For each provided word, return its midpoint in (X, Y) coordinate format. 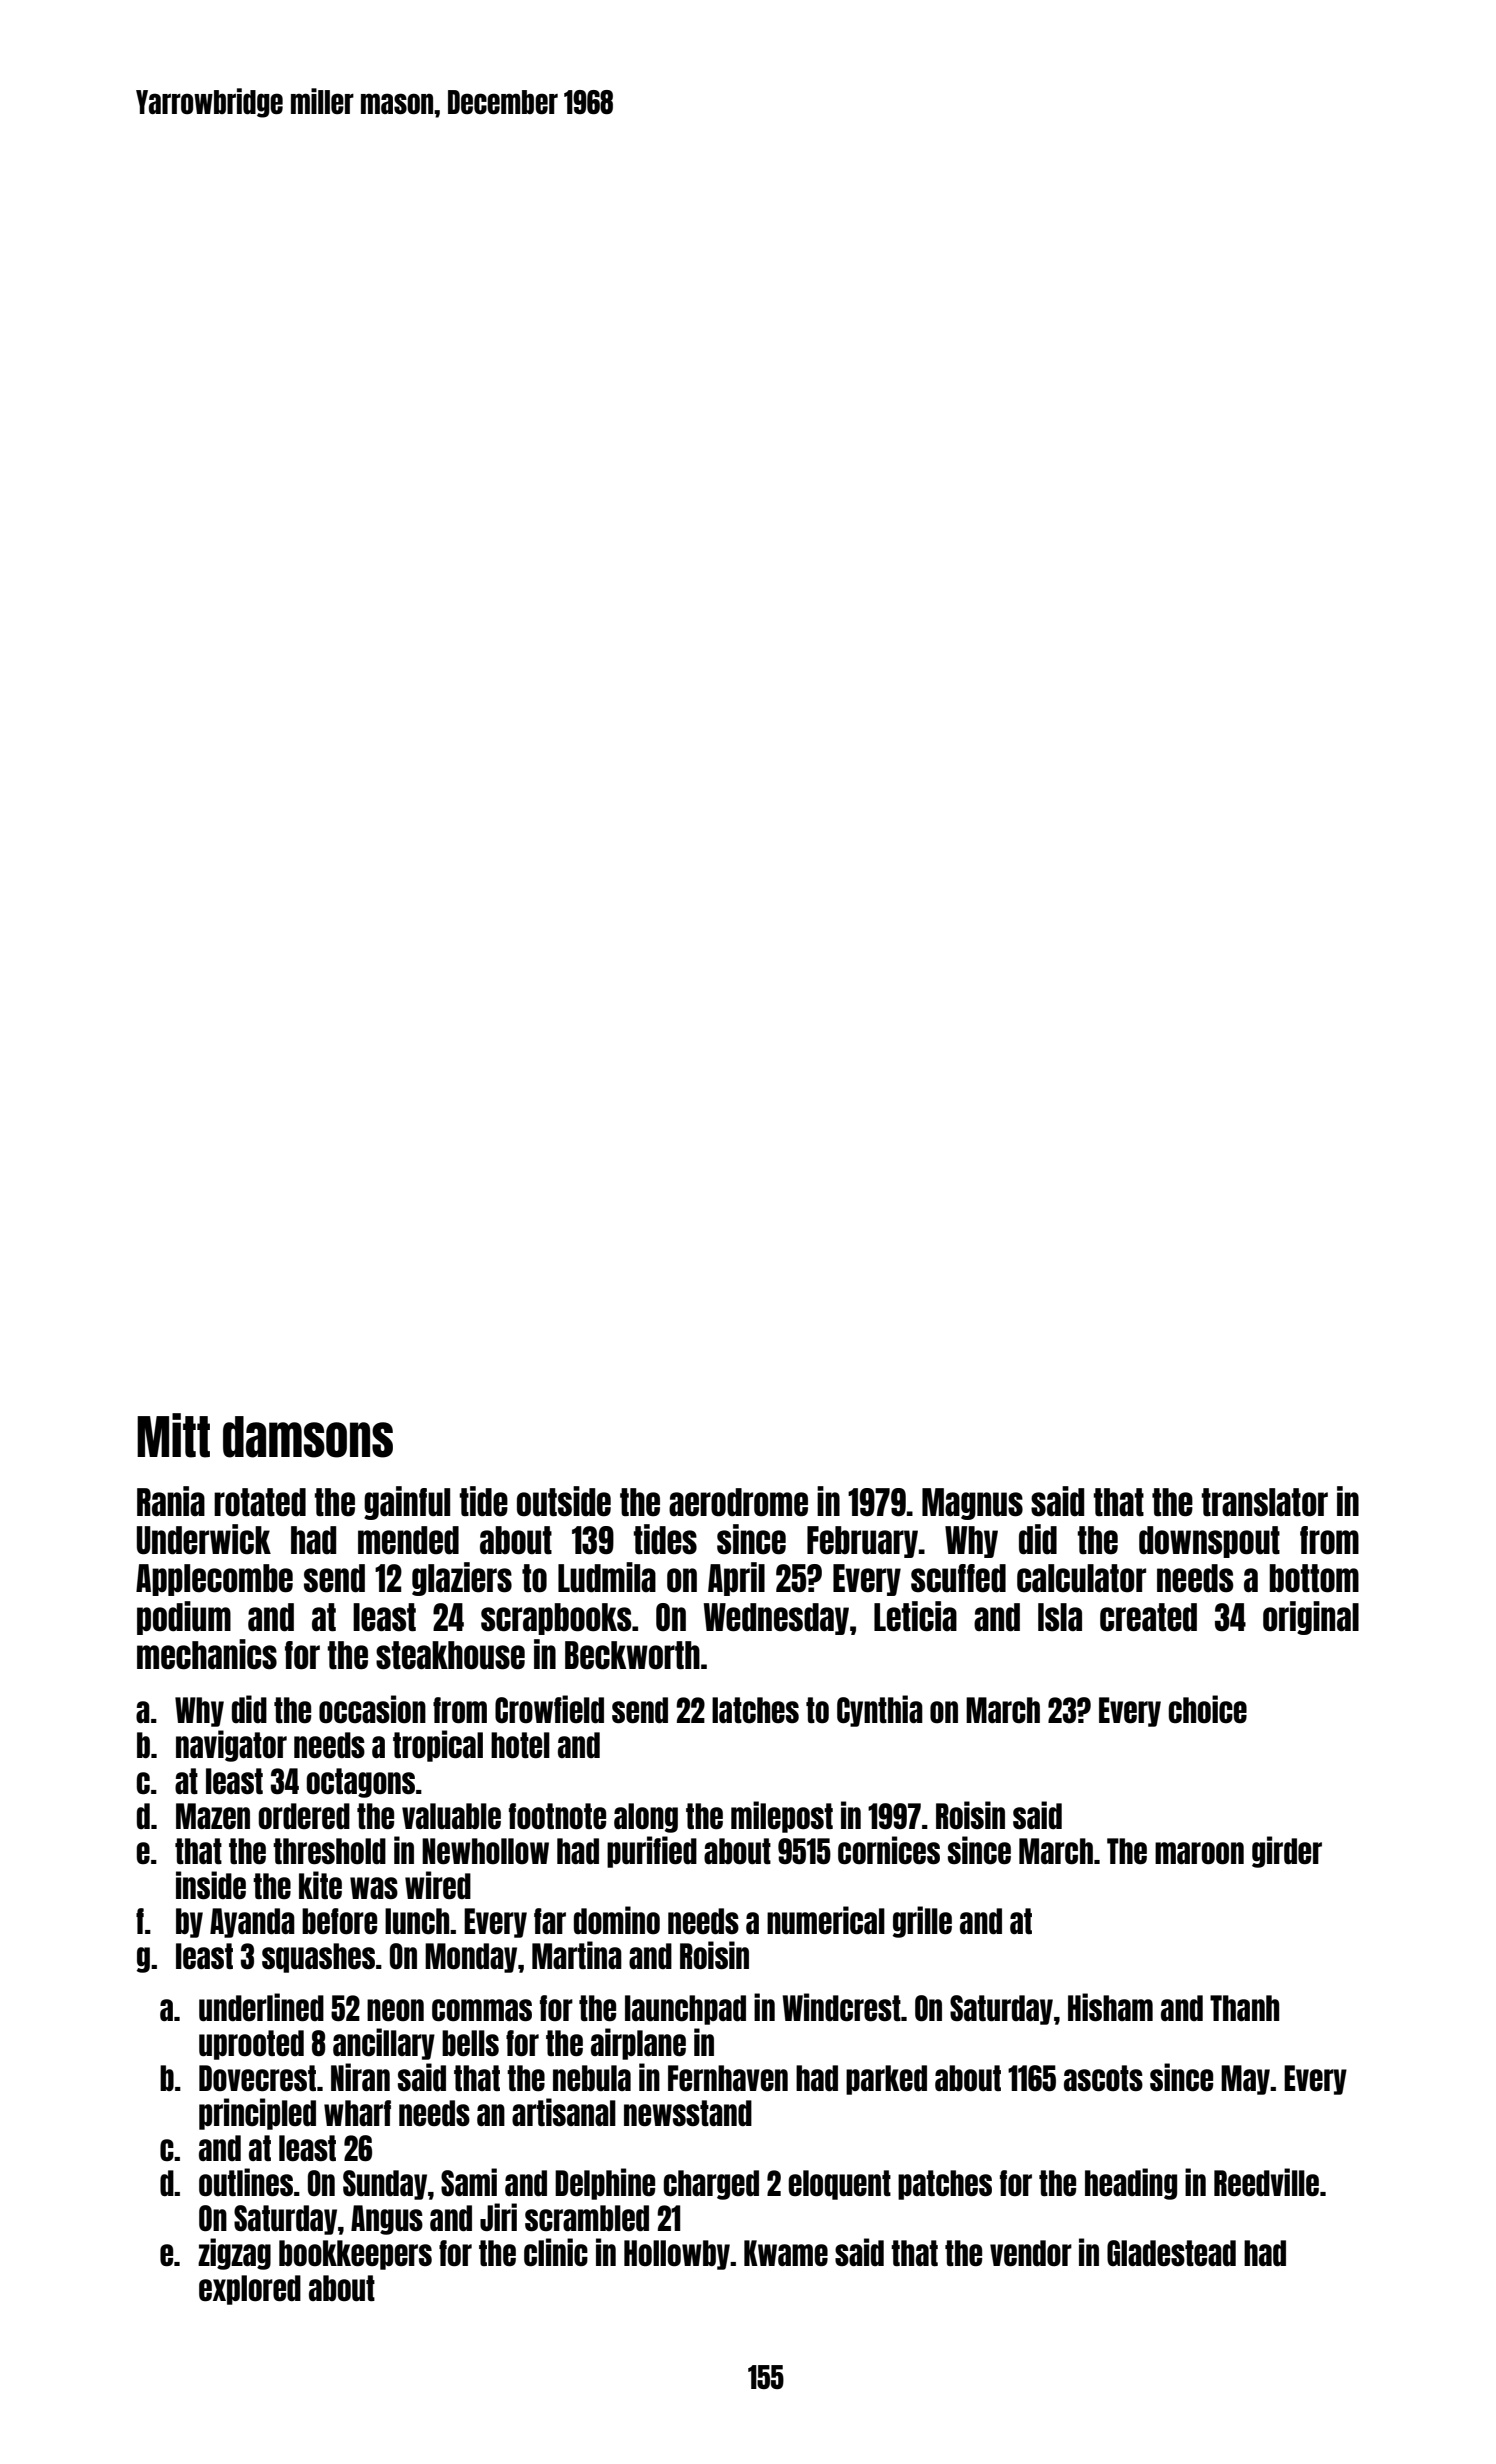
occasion (372, 1709)
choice (1208, 1709)
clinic (556, 2252)
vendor (1031, 2253)
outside (564, 1501)
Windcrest (841, 2007)
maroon (1199, 1853)
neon (395, 2010)
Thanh (1244, 2008)
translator (1264, 1502)
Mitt (173, 1435)
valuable (451, 1816)
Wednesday (776, 1619)
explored (250, 2290)
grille (922, 1922)
